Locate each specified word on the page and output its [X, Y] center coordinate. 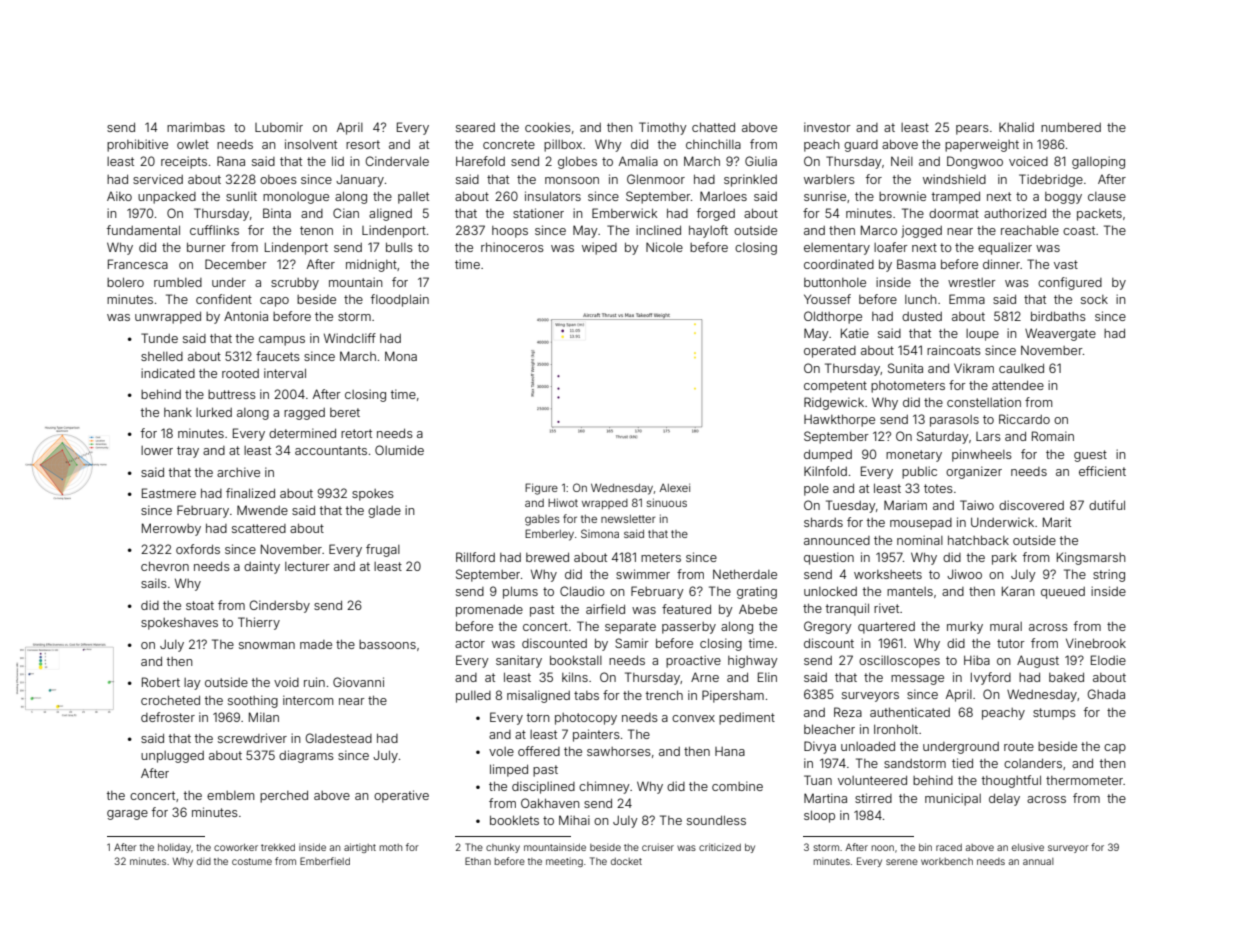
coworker [236, 847]
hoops [510, 232]
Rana [231, 161]
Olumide [399, 450]
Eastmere [169, 493]
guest [1090, 456]
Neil [902, 161]
